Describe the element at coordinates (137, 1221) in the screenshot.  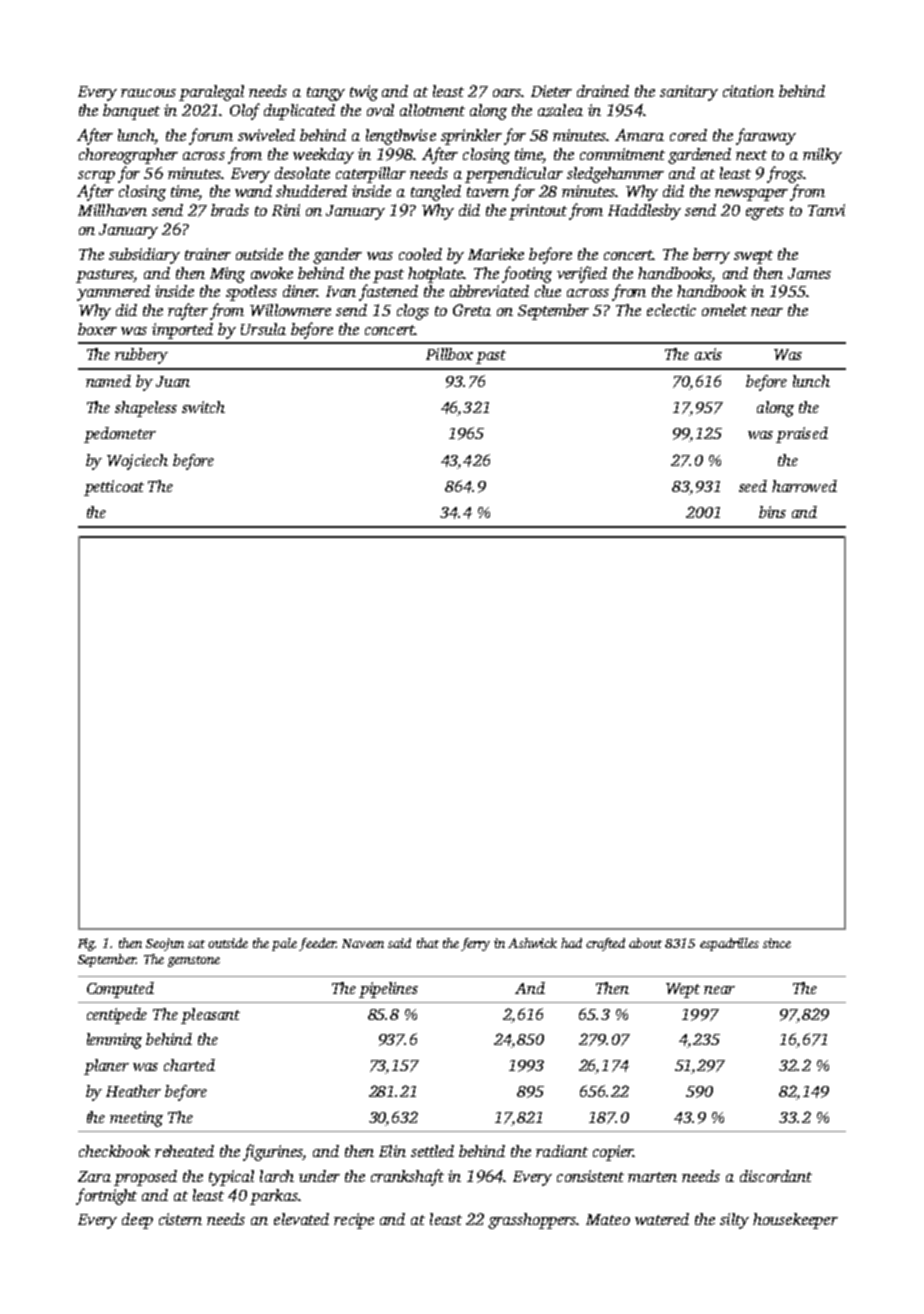
I see `deep` at that location.
